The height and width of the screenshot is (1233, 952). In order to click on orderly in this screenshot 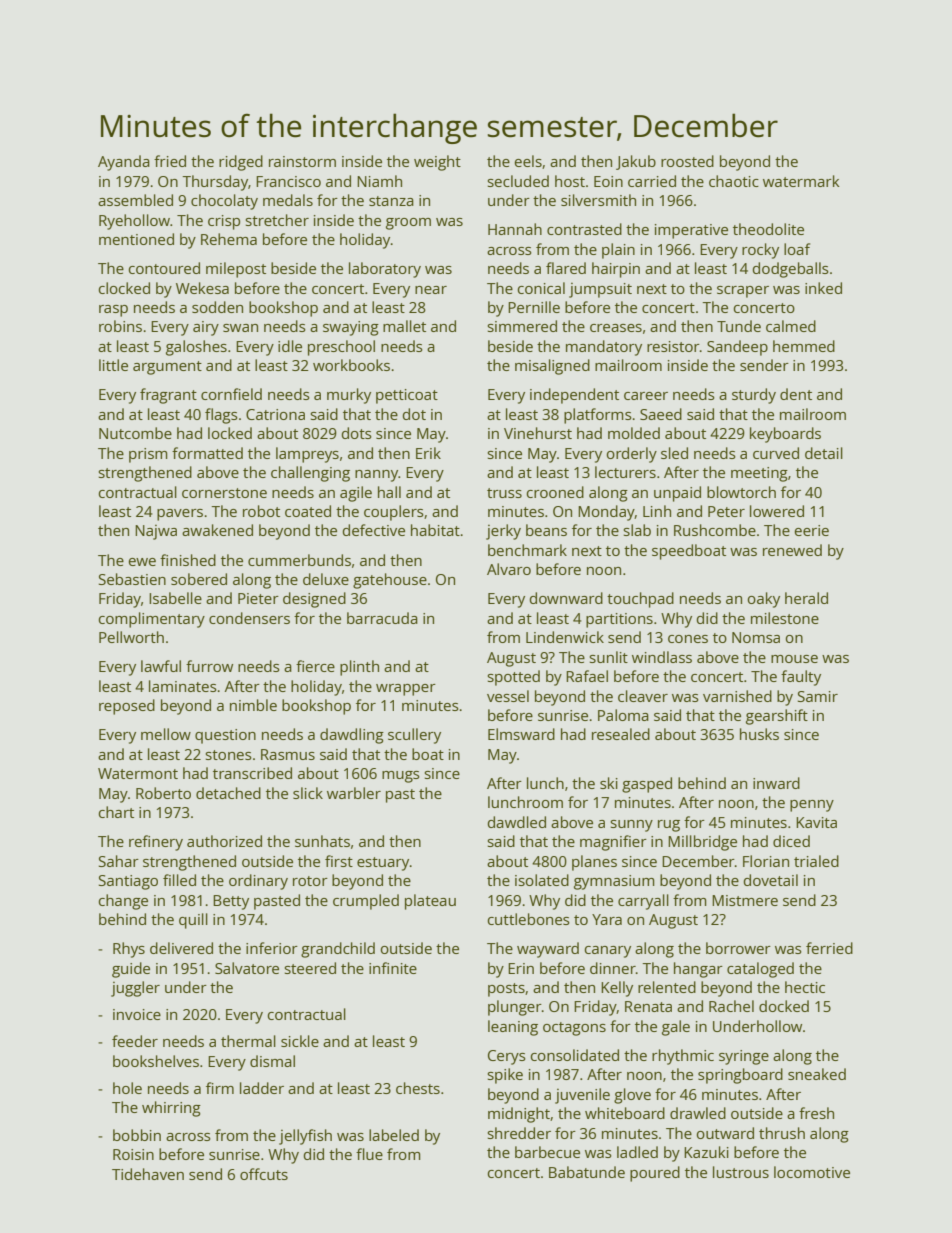, I will do `click(632, 455)`.
